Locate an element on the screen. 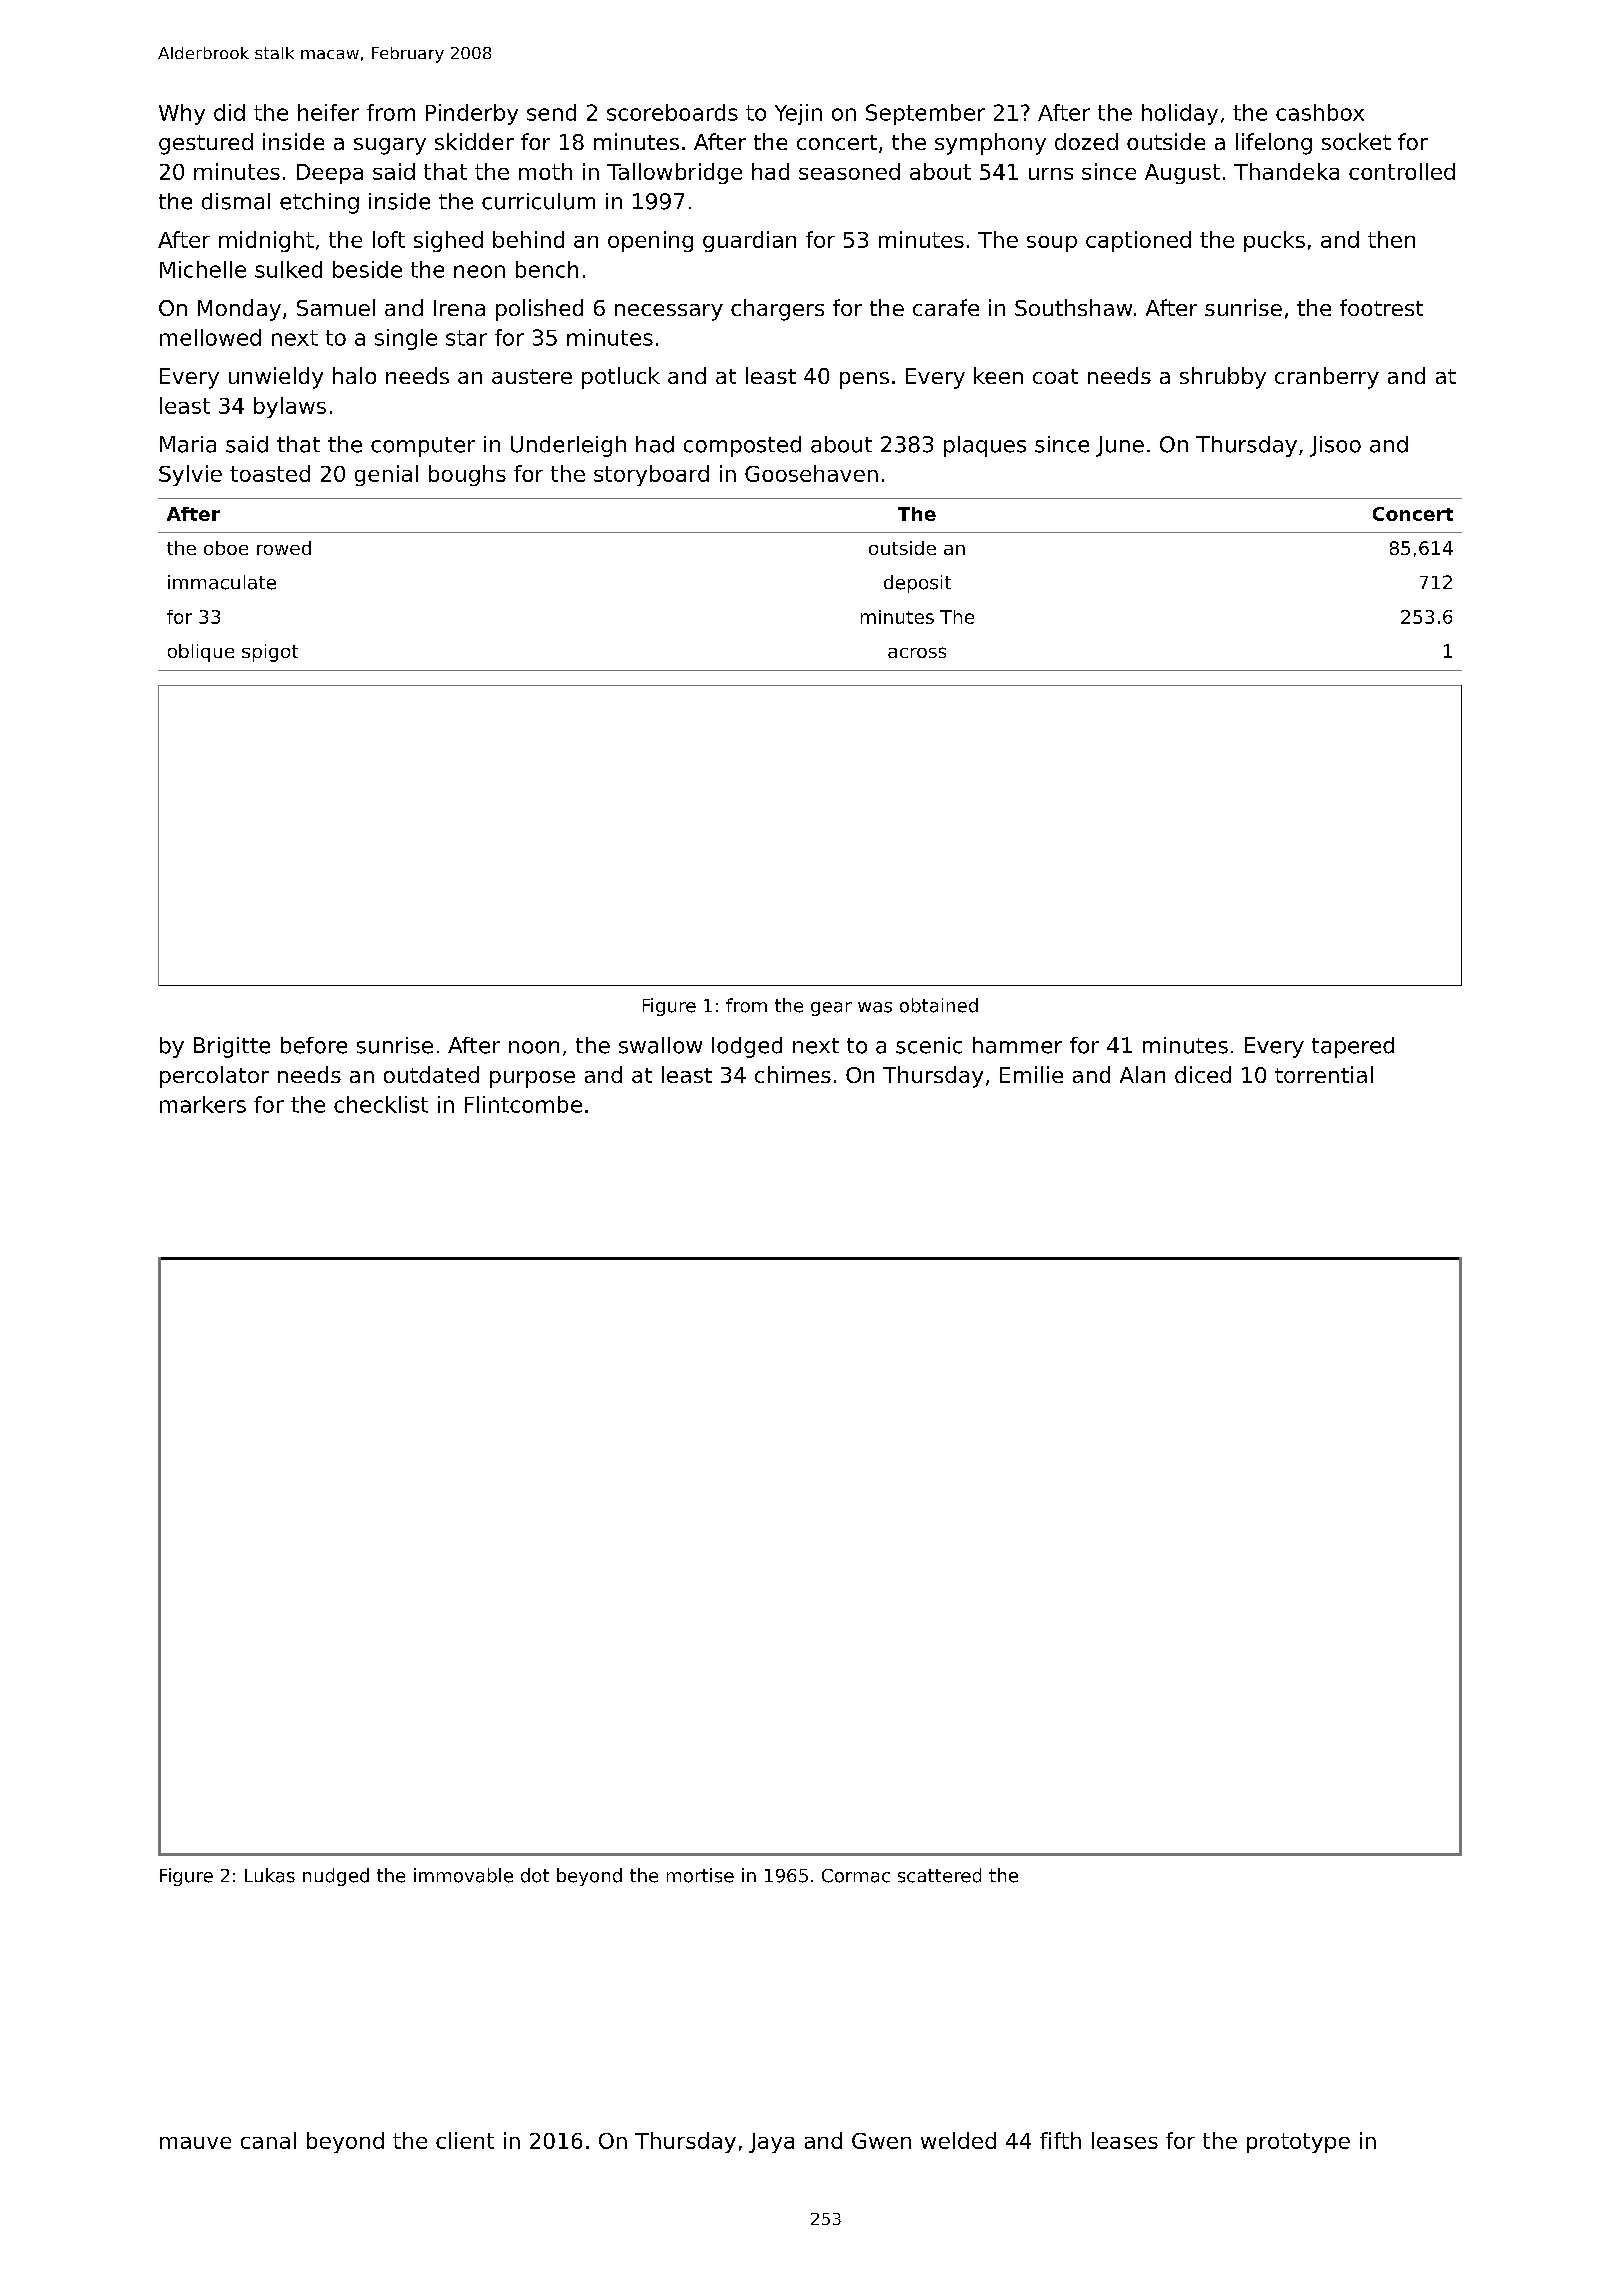 The image size is (1620, 2292). markers is located at coordinates (203, 1104).
